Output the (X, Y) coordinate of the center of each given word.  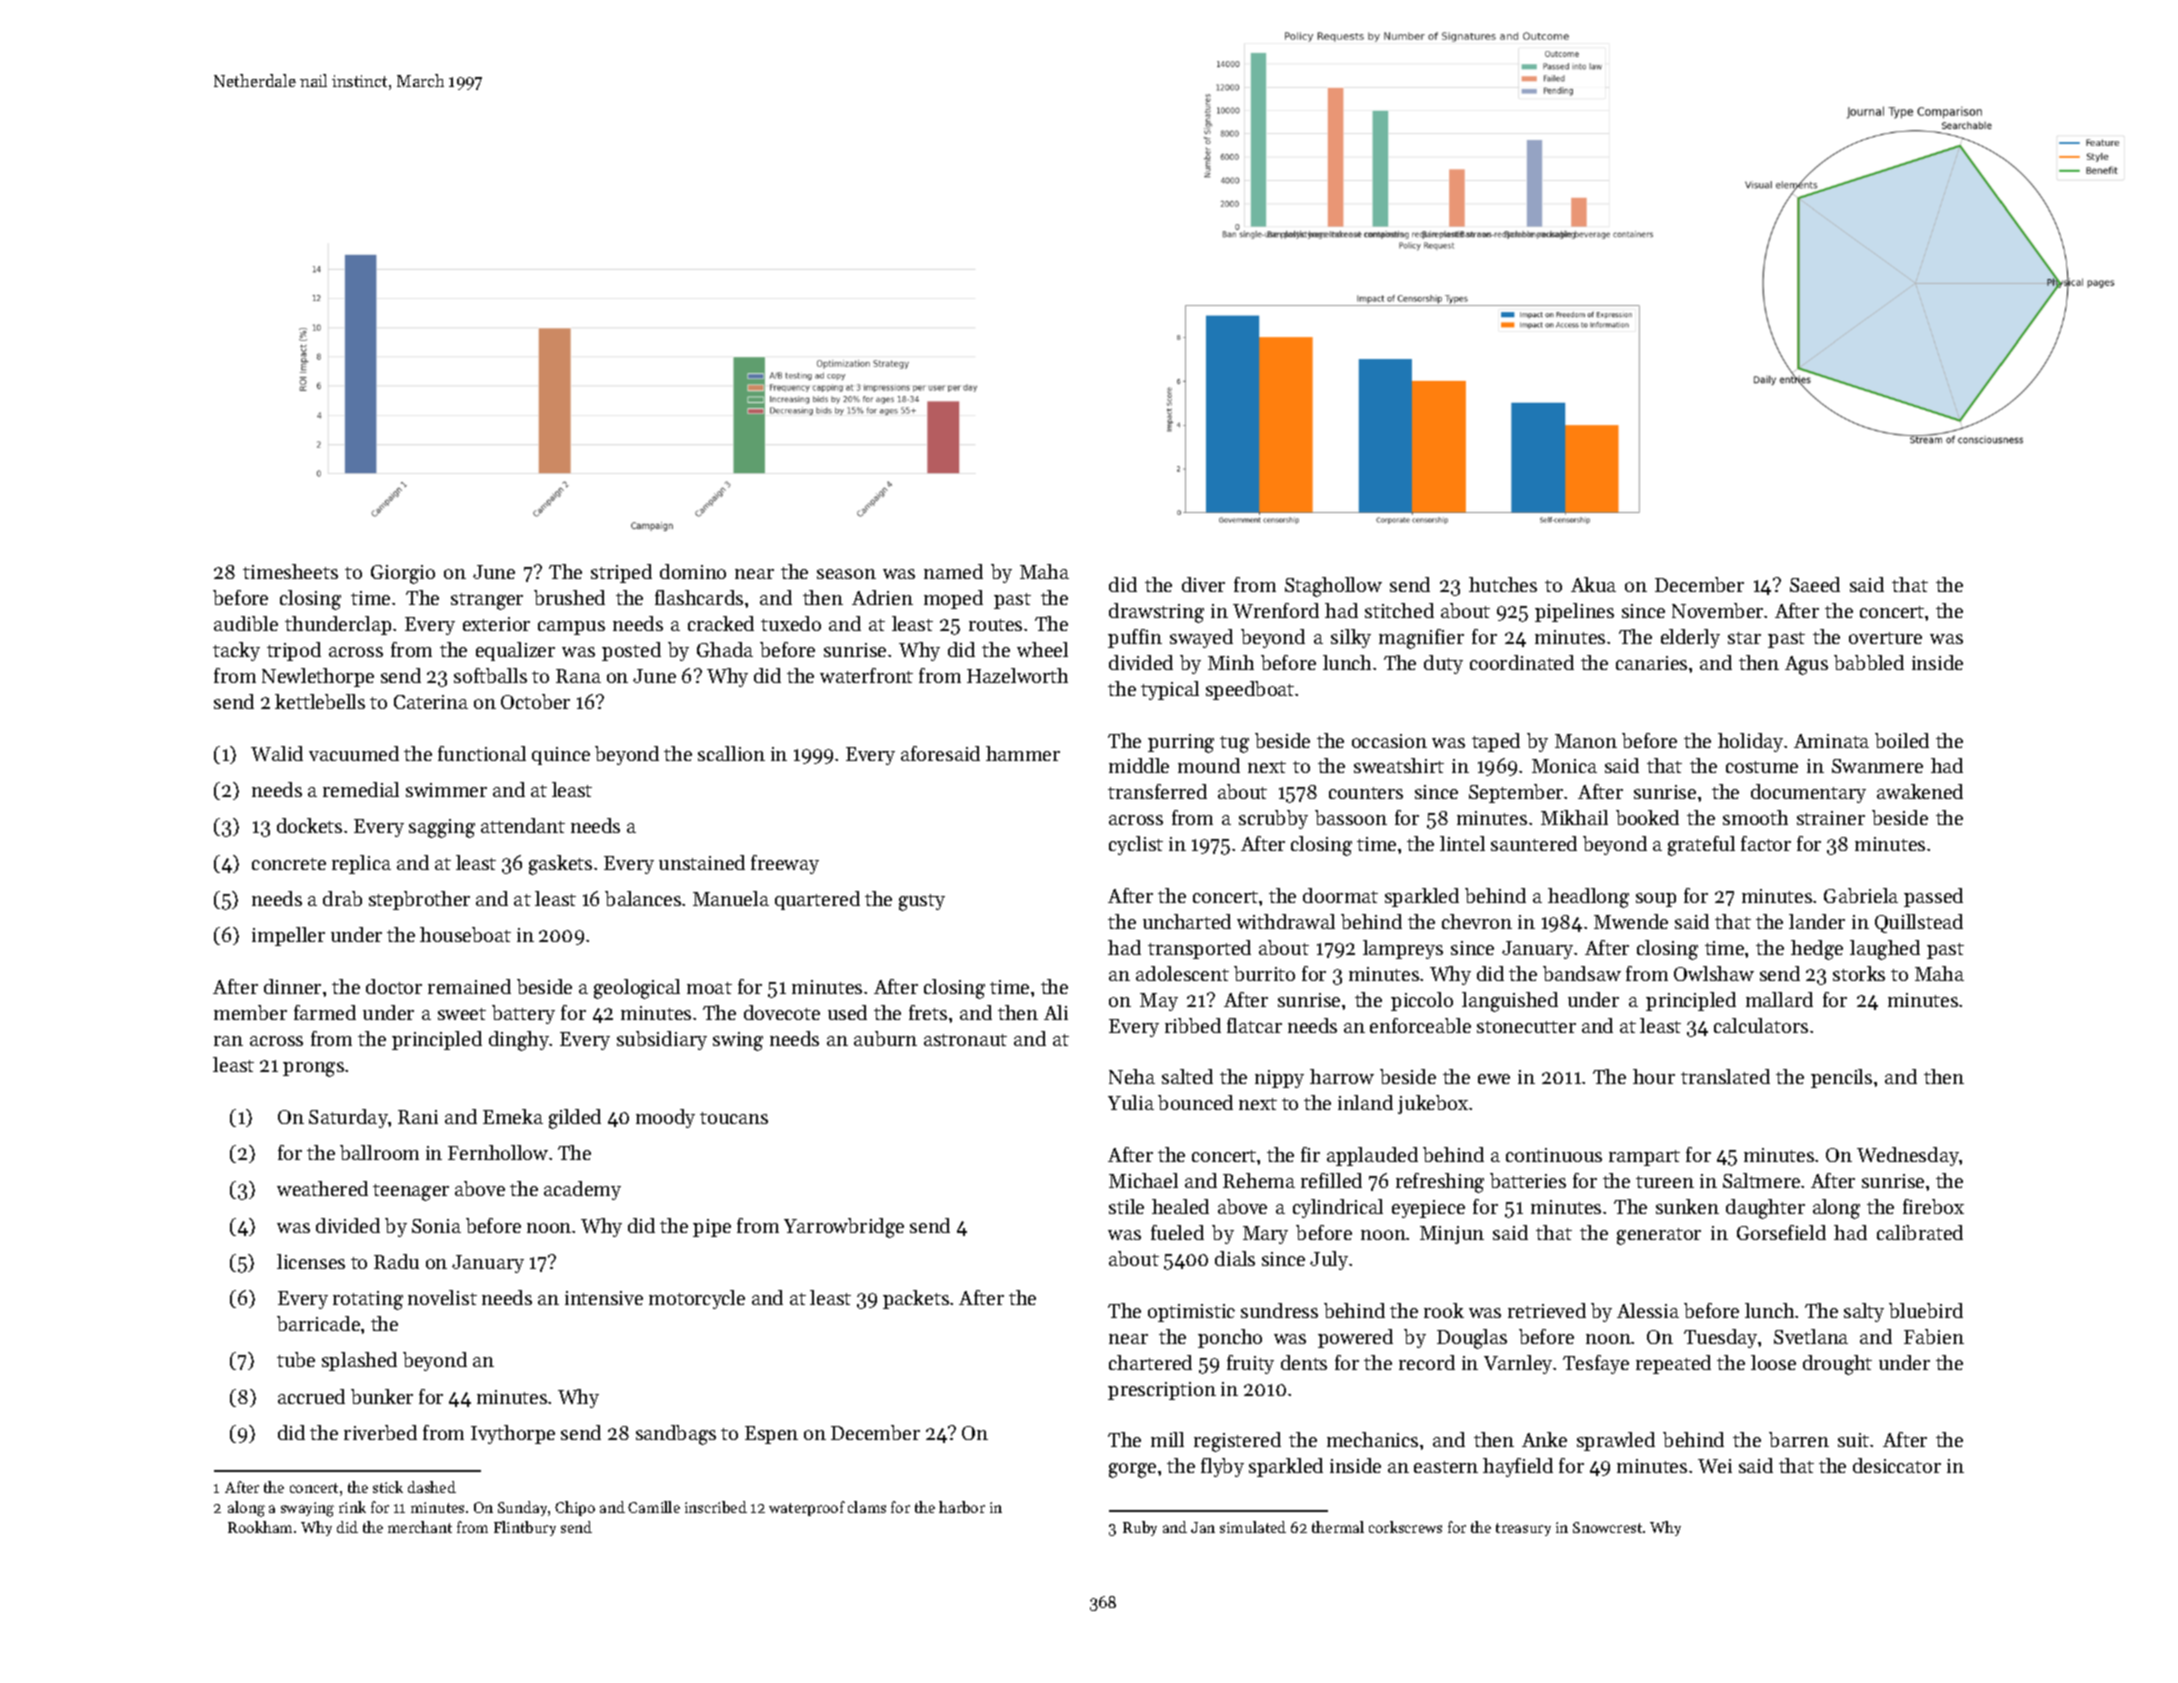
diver (1203, 584)
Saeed (1815, 584)
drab (342, 898)
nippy (1279, 1079)
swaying (307, 1509)
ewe (1494, 1079)
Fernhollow (498, 1152)
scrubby (1273, 819)
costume (1762, 767)
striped (621, 573)
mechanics (1372, 1439)
